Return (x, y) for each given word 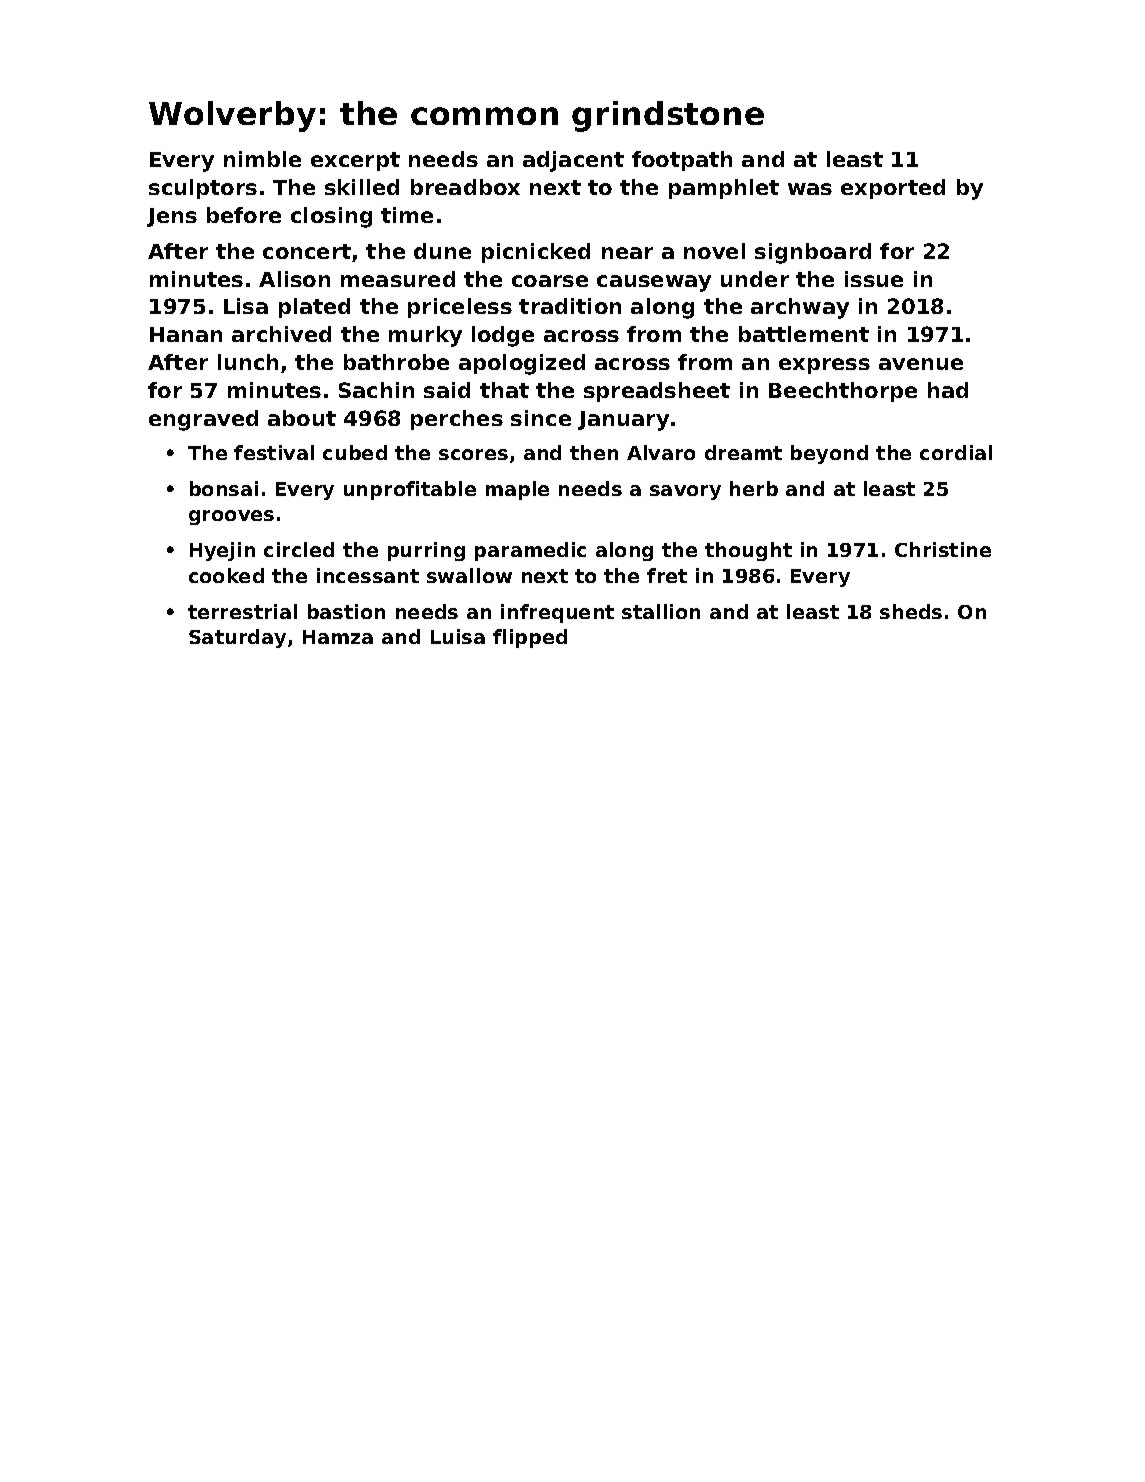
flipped (530, 638)
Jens (172, 217)
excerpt (355, 161)
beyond (829, 454)
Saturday (237, 638)
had (948, 390)
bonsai (224, 488)
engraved (203, 420)
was (810, 189)
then (594, 452)
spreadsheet (657, 392)
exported (893, 189)
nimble (262, 159)
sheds (911, 611)
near (627, 253)
